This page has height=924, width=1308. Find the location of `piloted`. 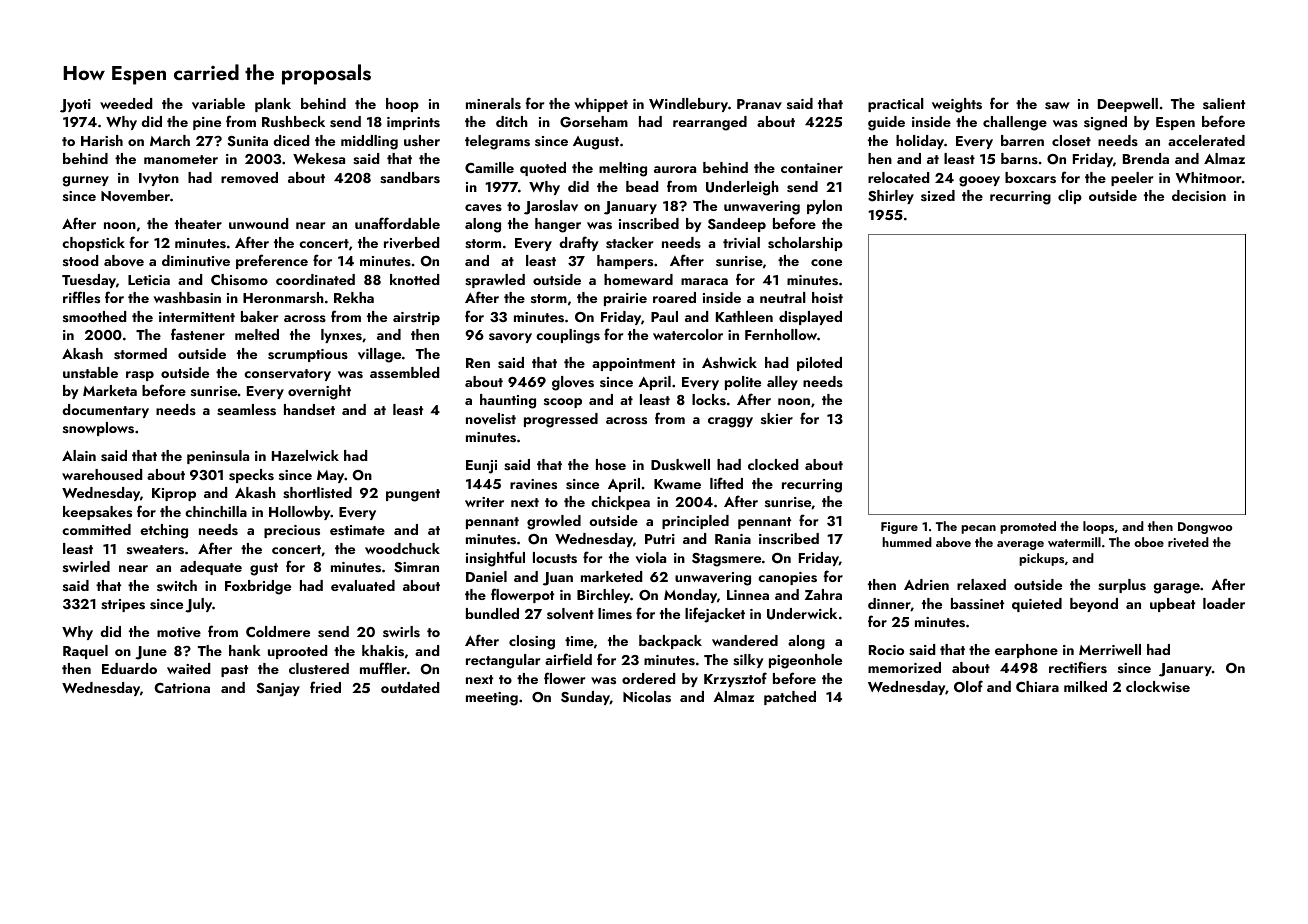

piloted is located at coordinates (819, 364).
